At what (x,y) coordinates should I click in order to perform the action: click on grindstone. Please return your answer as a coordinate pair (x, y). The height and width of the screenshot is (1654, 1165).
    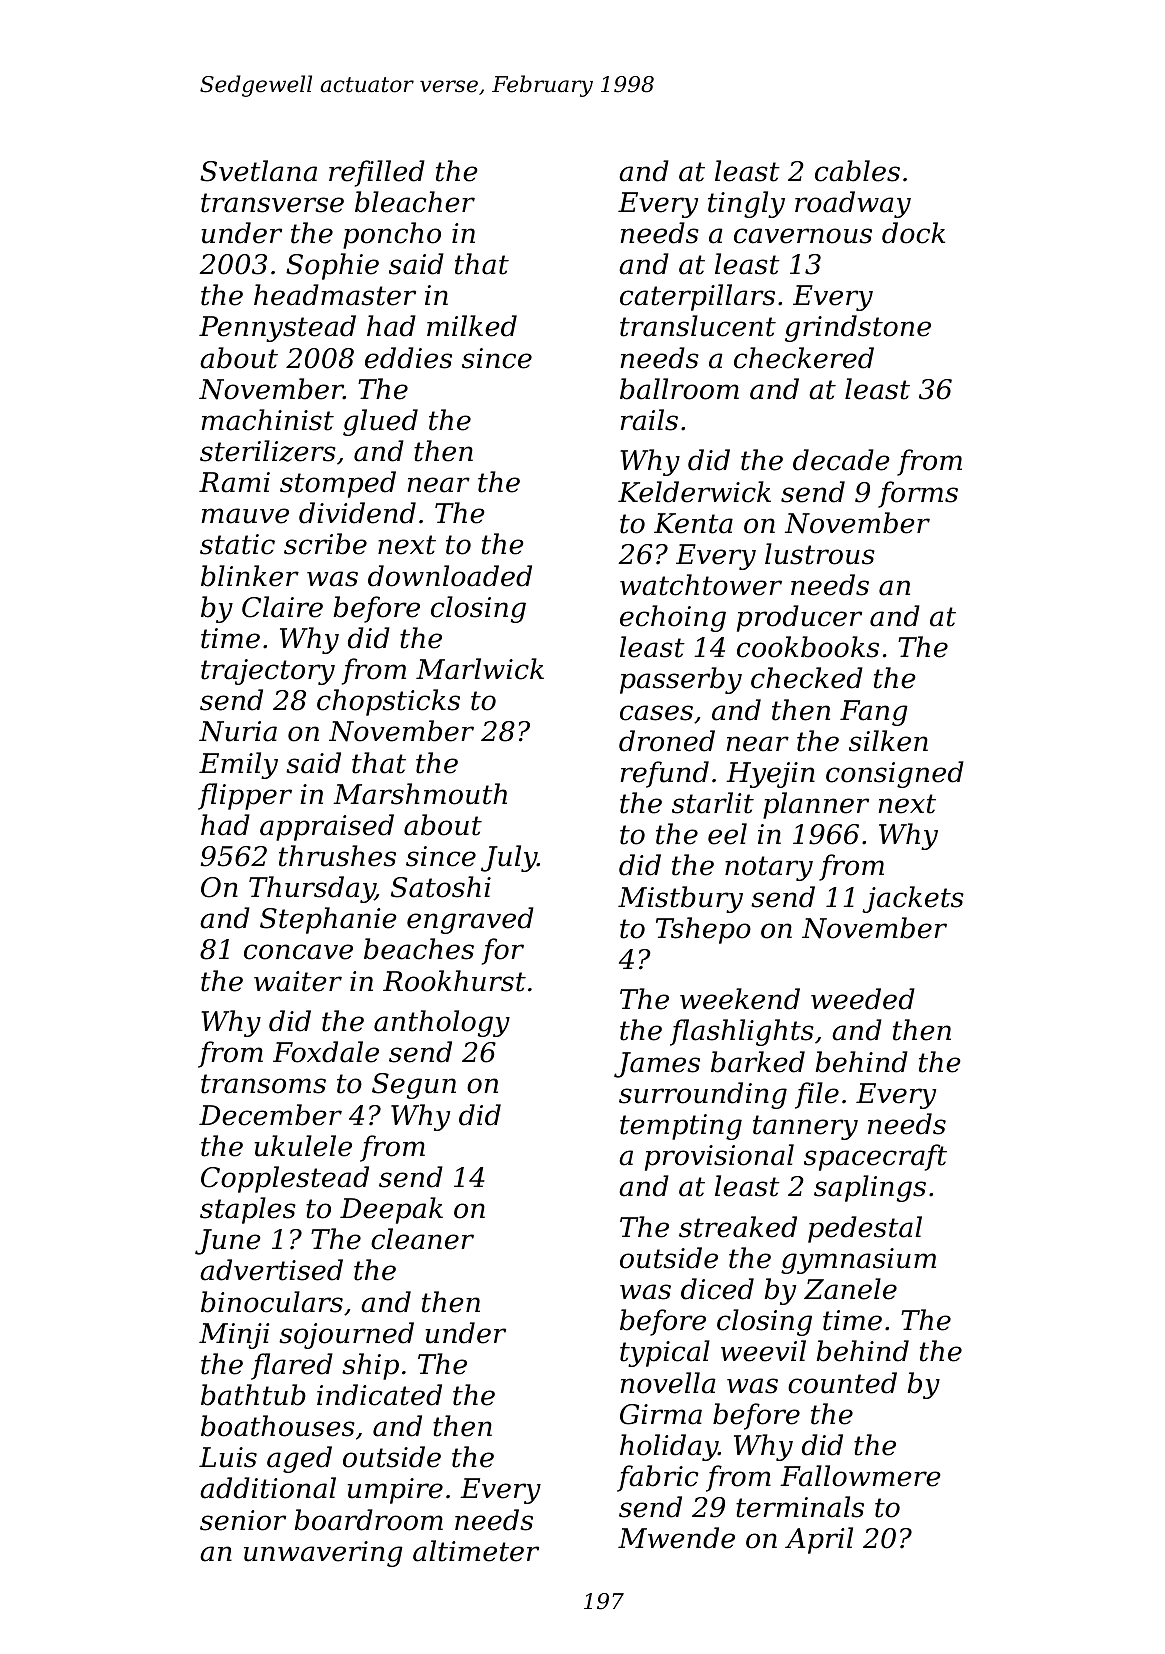
    Looking at the image, I should click on (858, 328).
